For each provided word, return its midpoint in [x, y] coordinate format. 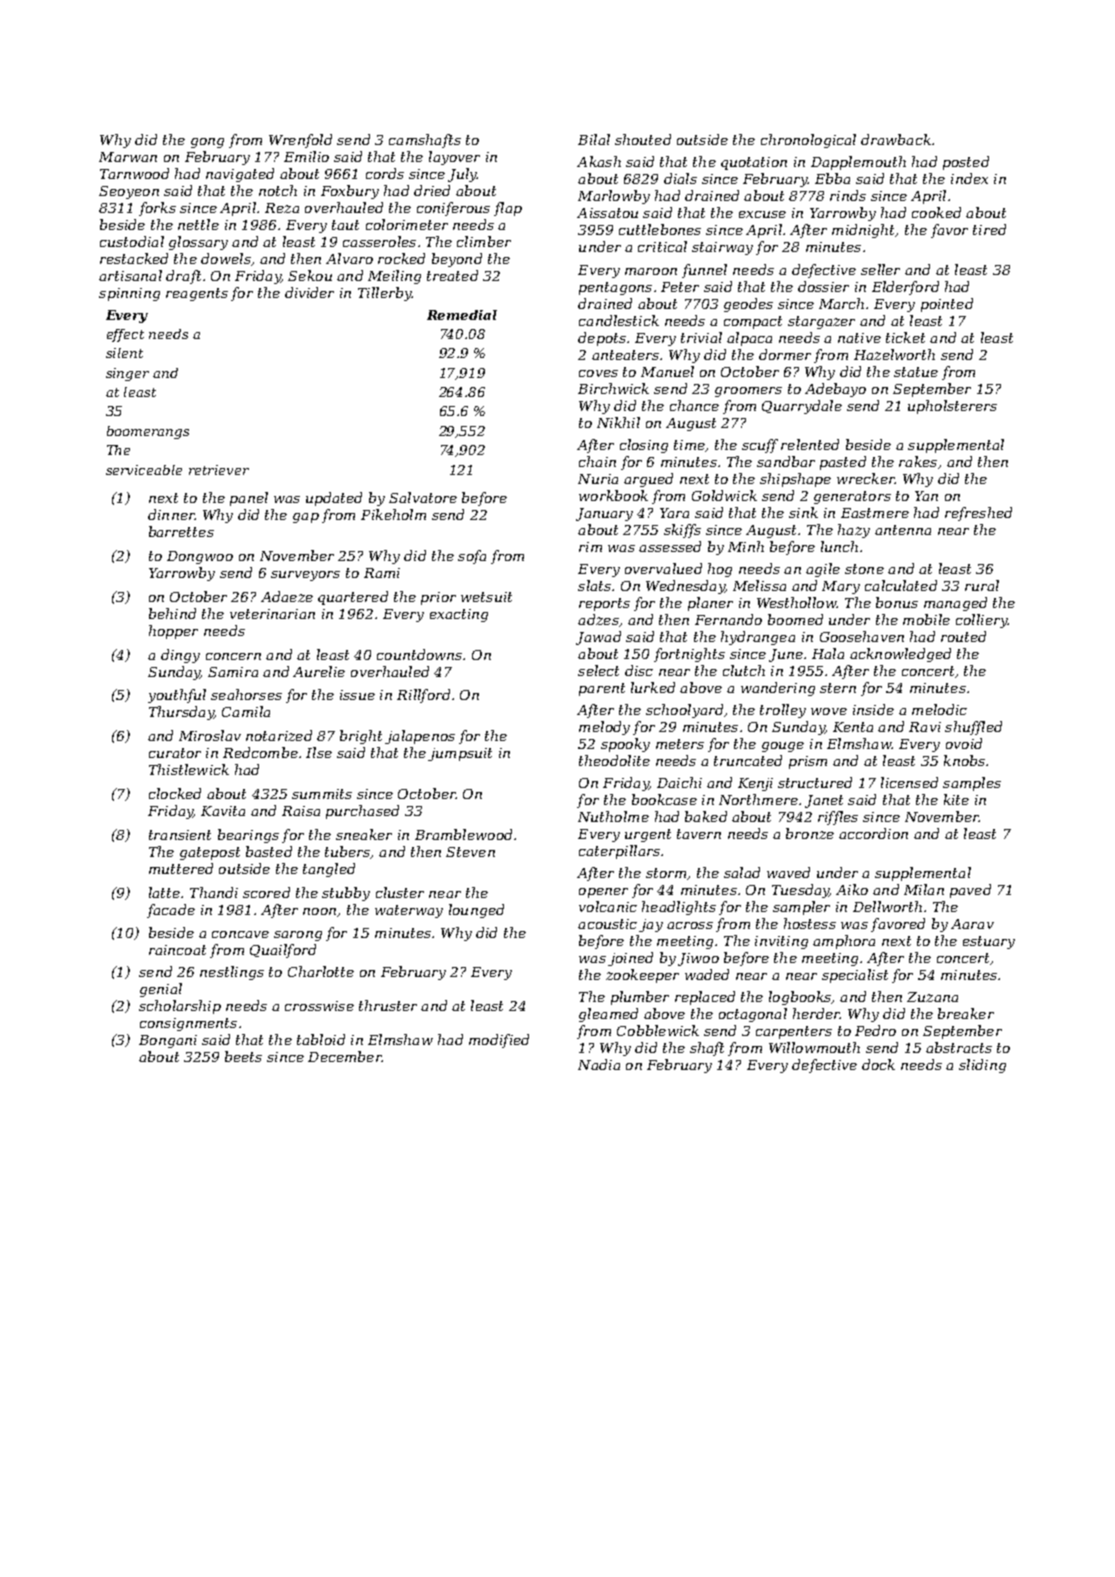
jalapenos [420, 737]
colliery [981, 621]
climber [484, 241]
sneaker [364, 834]
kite [956, 799]
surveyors [305, 576]
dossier [823, 286]
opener [603, 893]
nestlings [232, 973]
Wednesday [685, 587]
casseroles [379, 241]
